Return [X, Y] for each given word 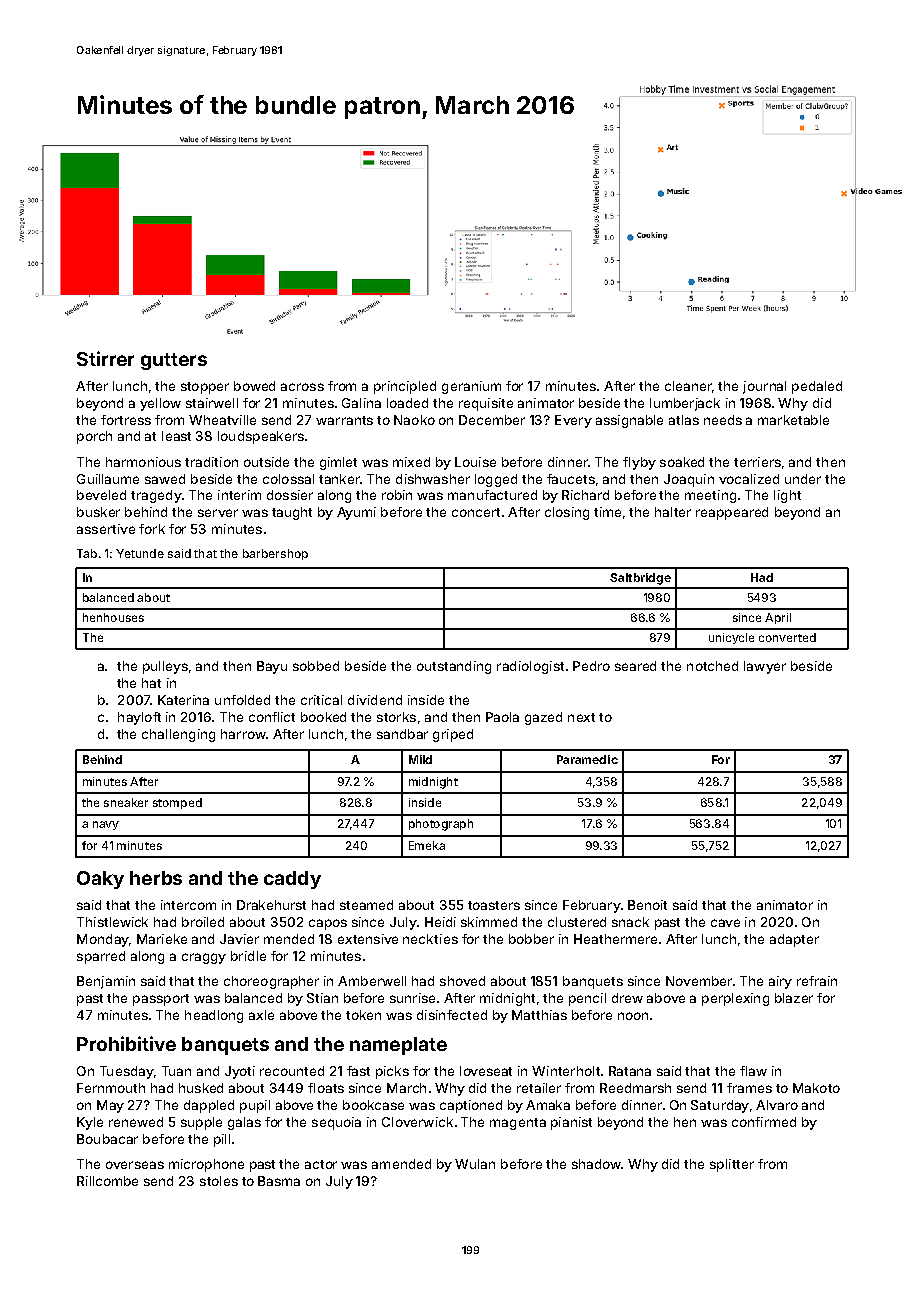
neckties [430, 939]
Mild [420, 759]
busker [98, 512]
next [581, 717]
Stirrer [105, 358]
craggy [204, 958]
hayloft [139, 718]
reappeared [732, 513]
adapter [794, 940]
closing [567, 513]
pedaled [817, 387]
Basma [279, 1181]
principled [405, 387]
